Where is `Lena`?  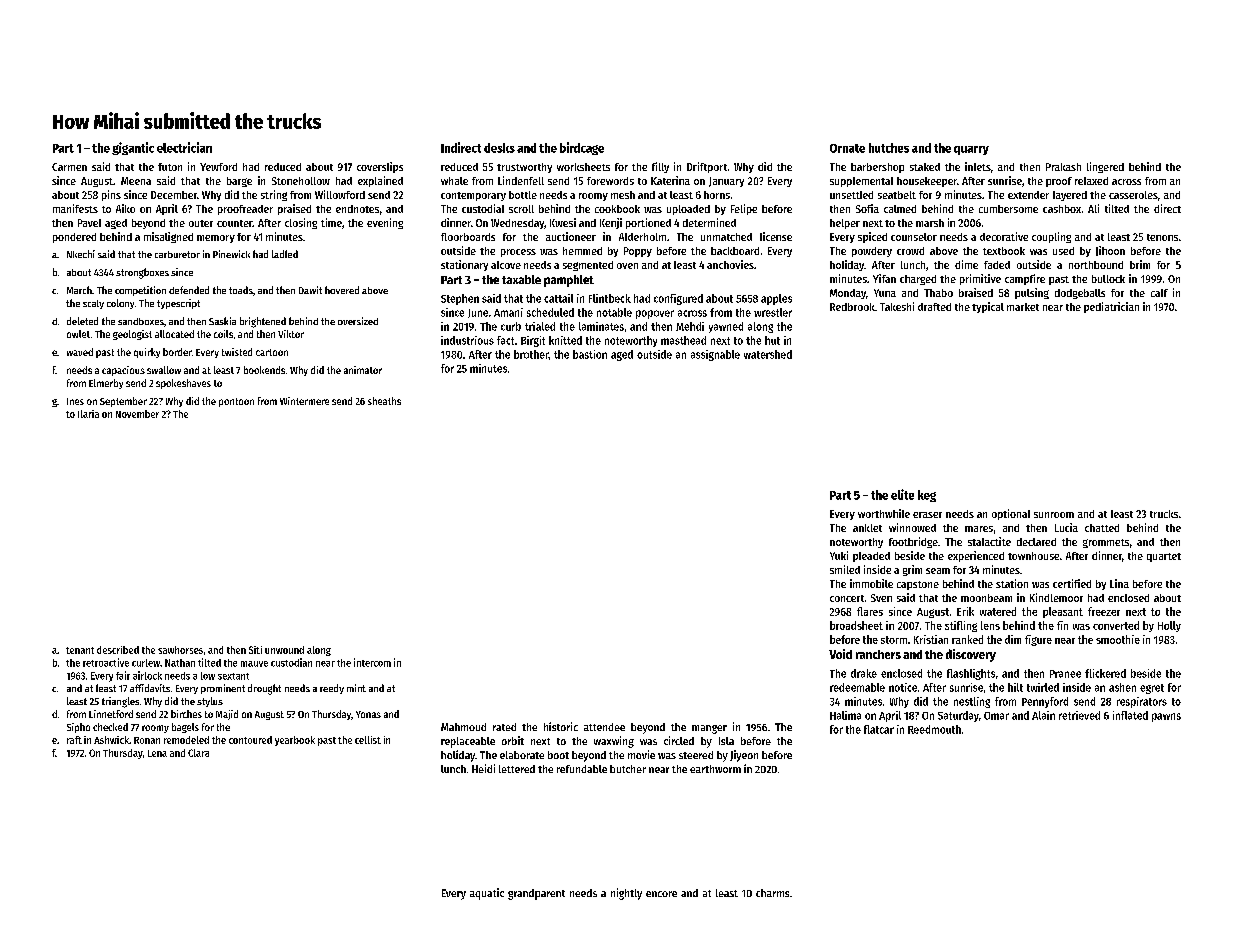
Lena is located at coordinates (157, 753).
